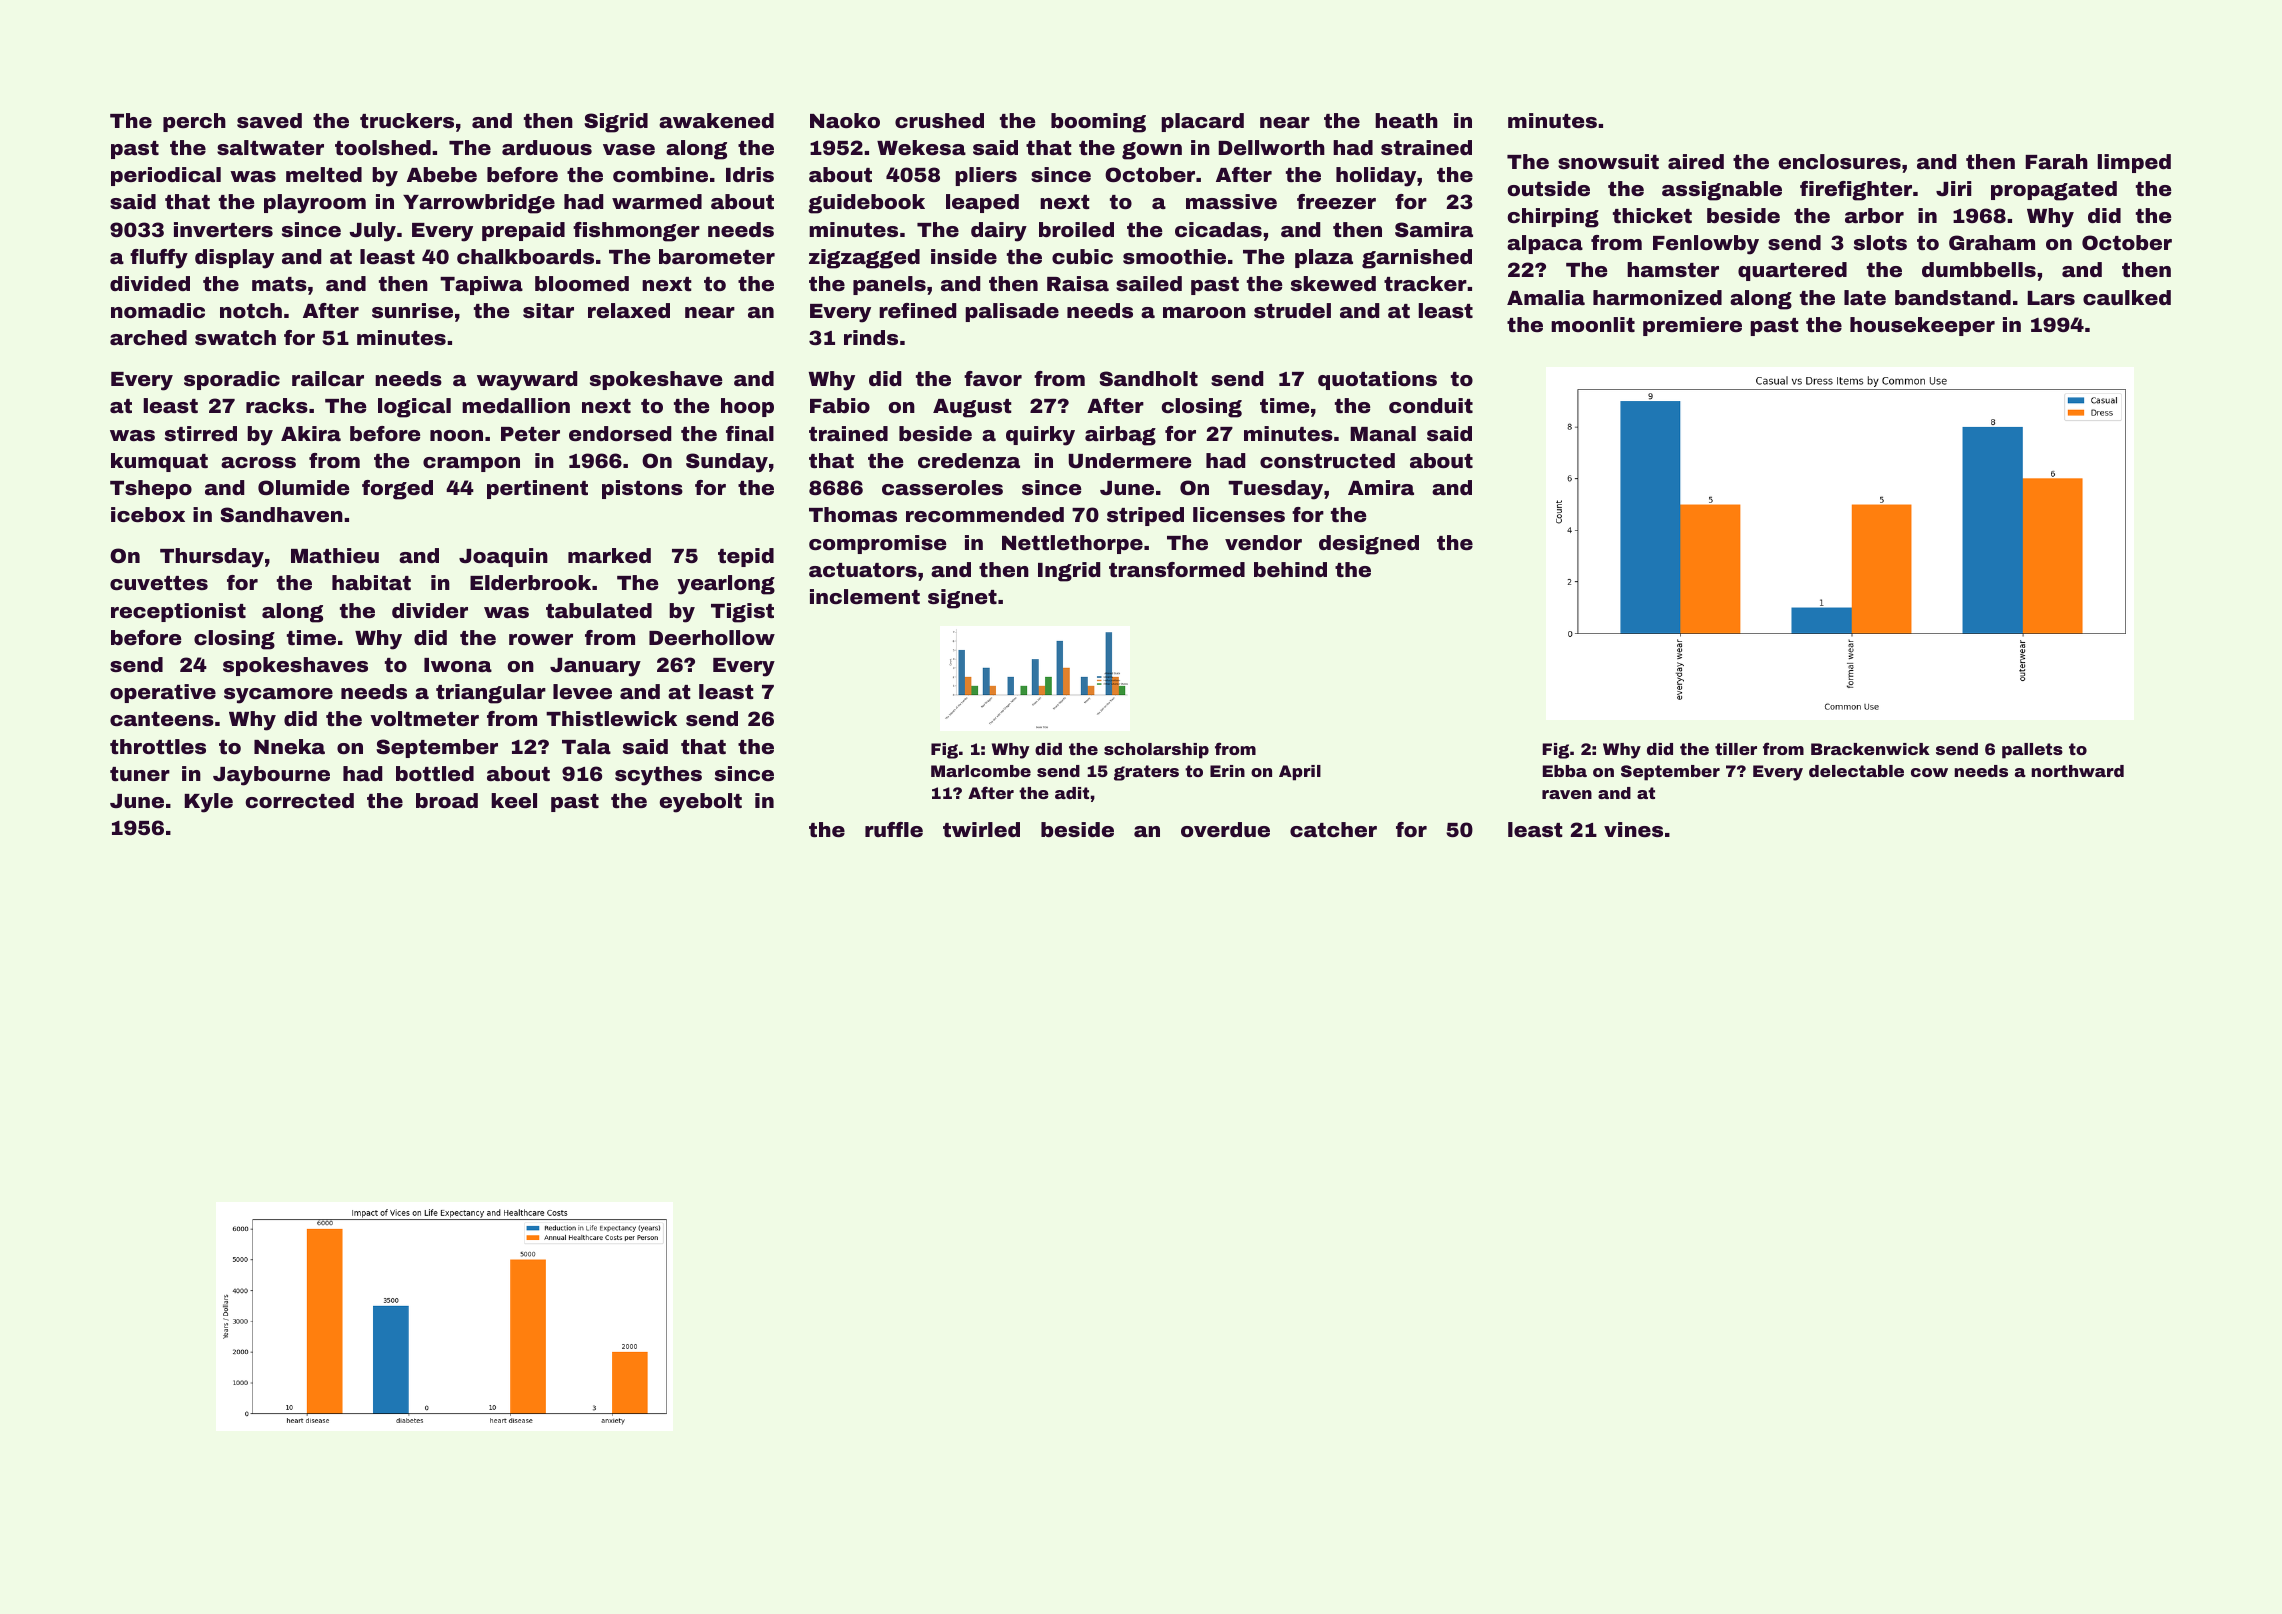  What do you see at coordinates (1692, 326) in the screenshot?
I see `premiere` at bounding box center [1692, 326].
